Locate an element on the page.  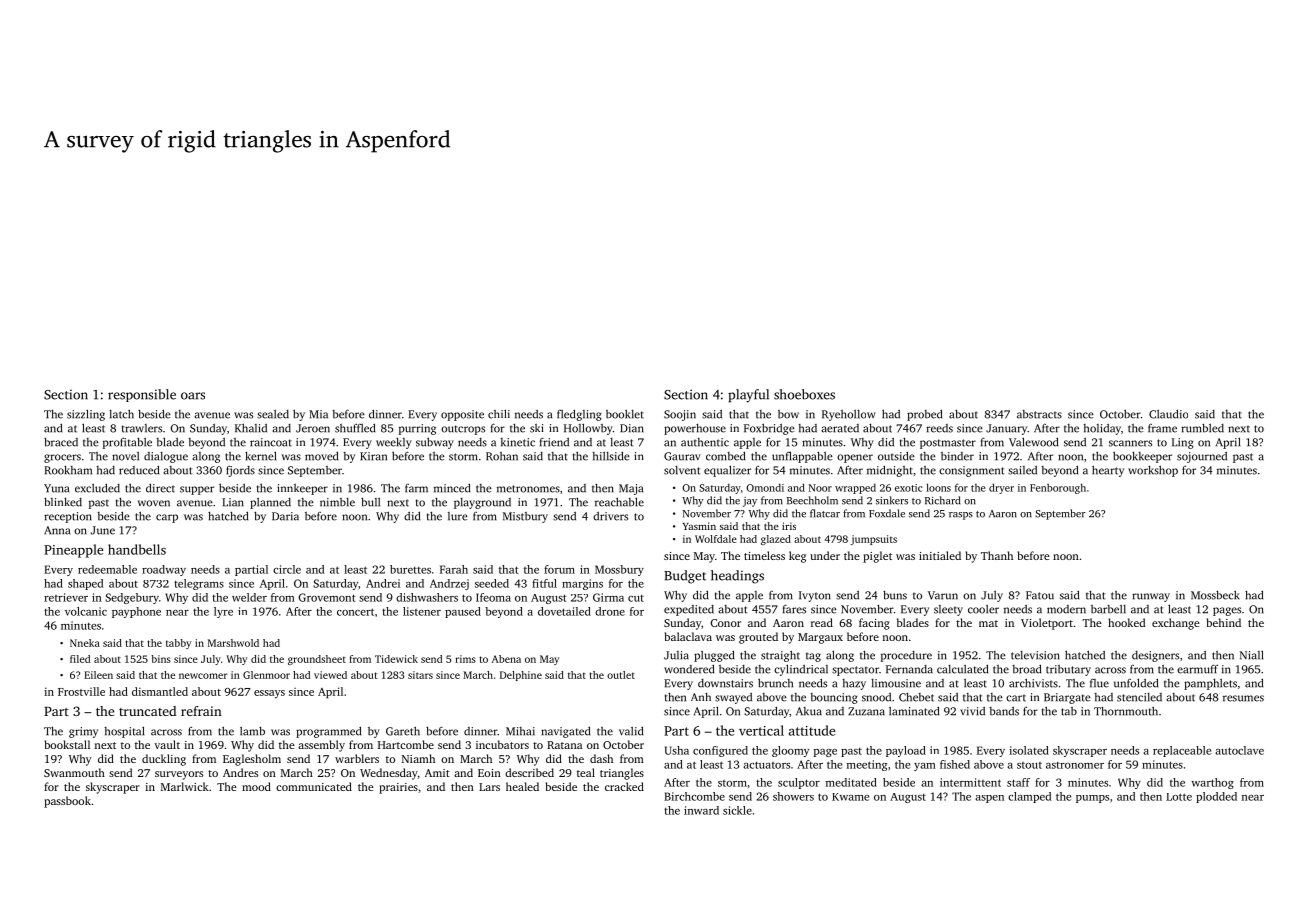
refrain is located at coordinates (201, 711).
